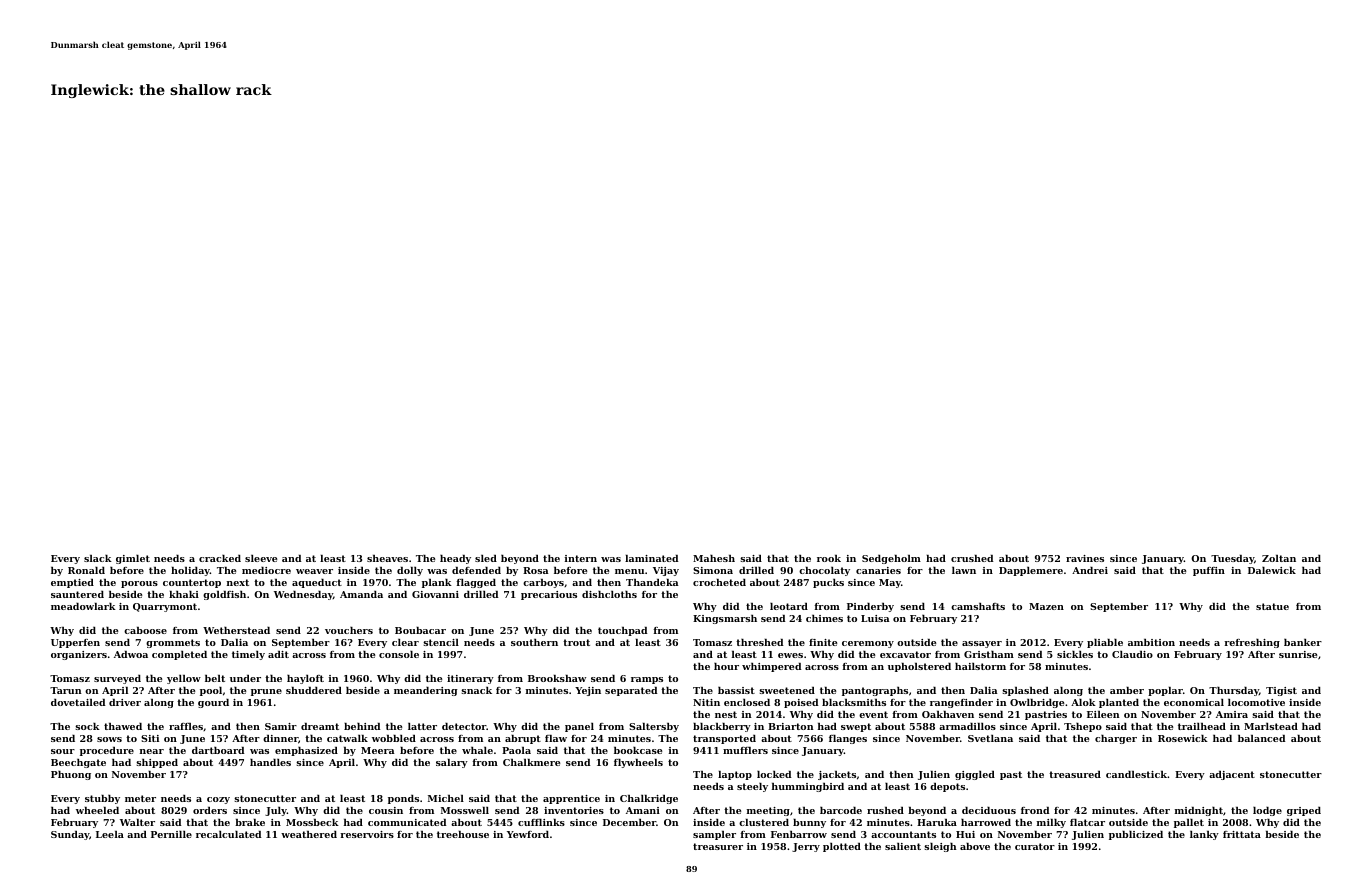  Describe the element at coordinates (70, 835) in the image. I see `Sunday` at that location.
